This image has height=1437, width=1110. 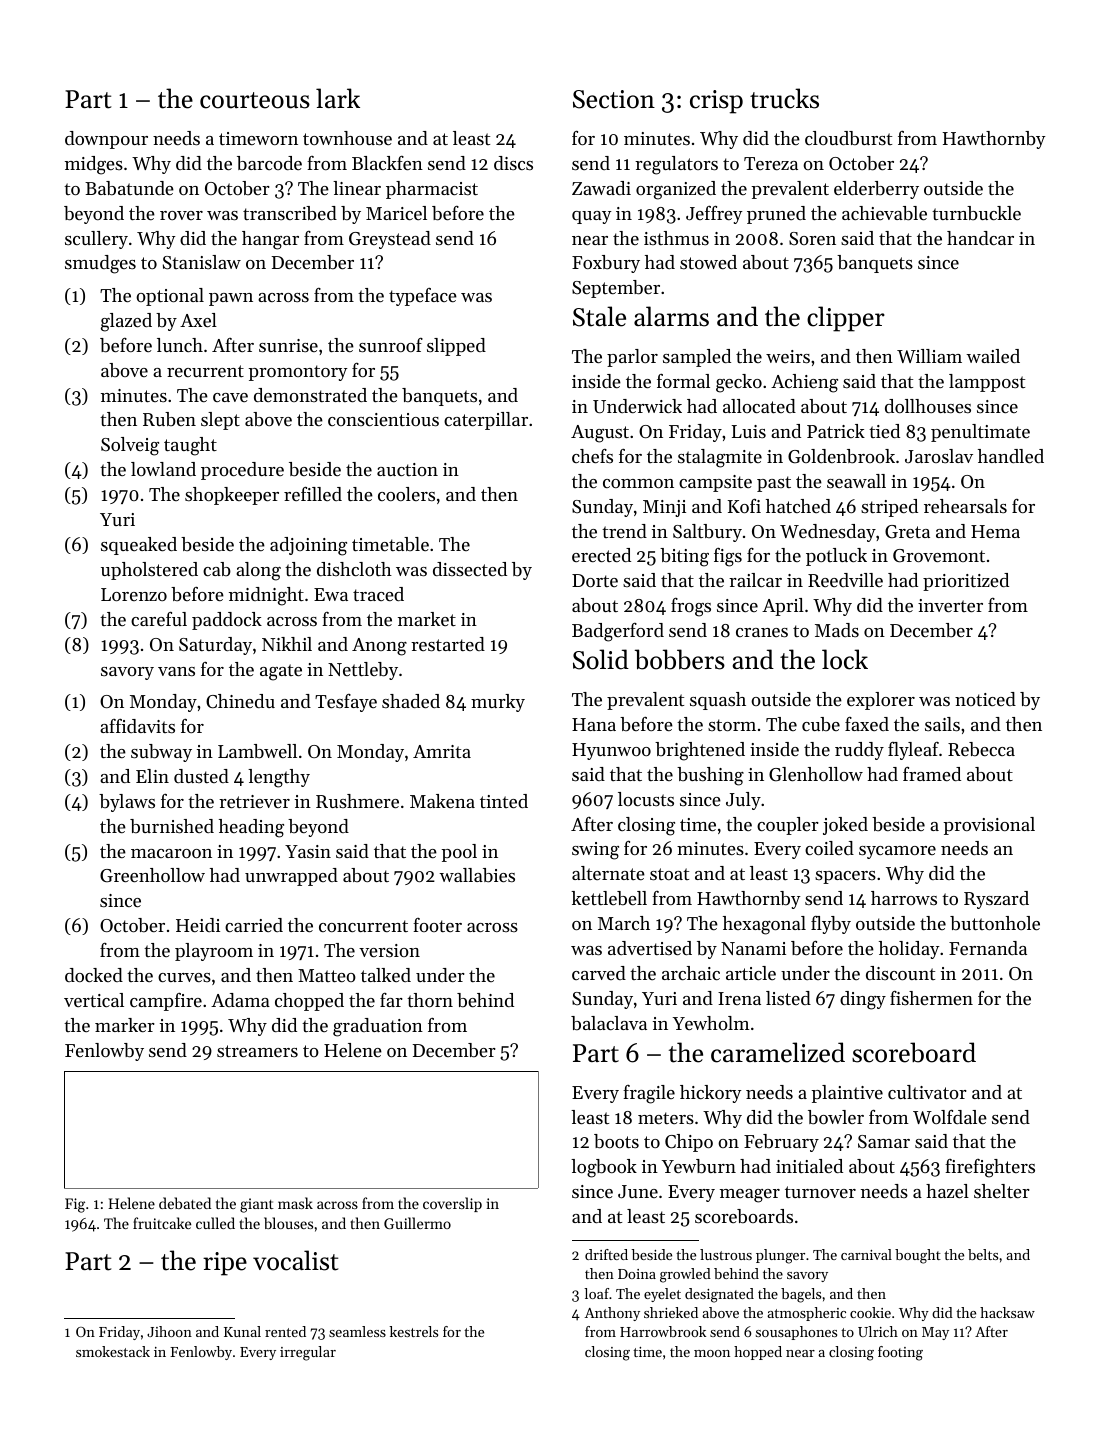 What do you see at coordinates (130, 446) in the image?
I see `Solveig` at bounding box center [130, 446].
